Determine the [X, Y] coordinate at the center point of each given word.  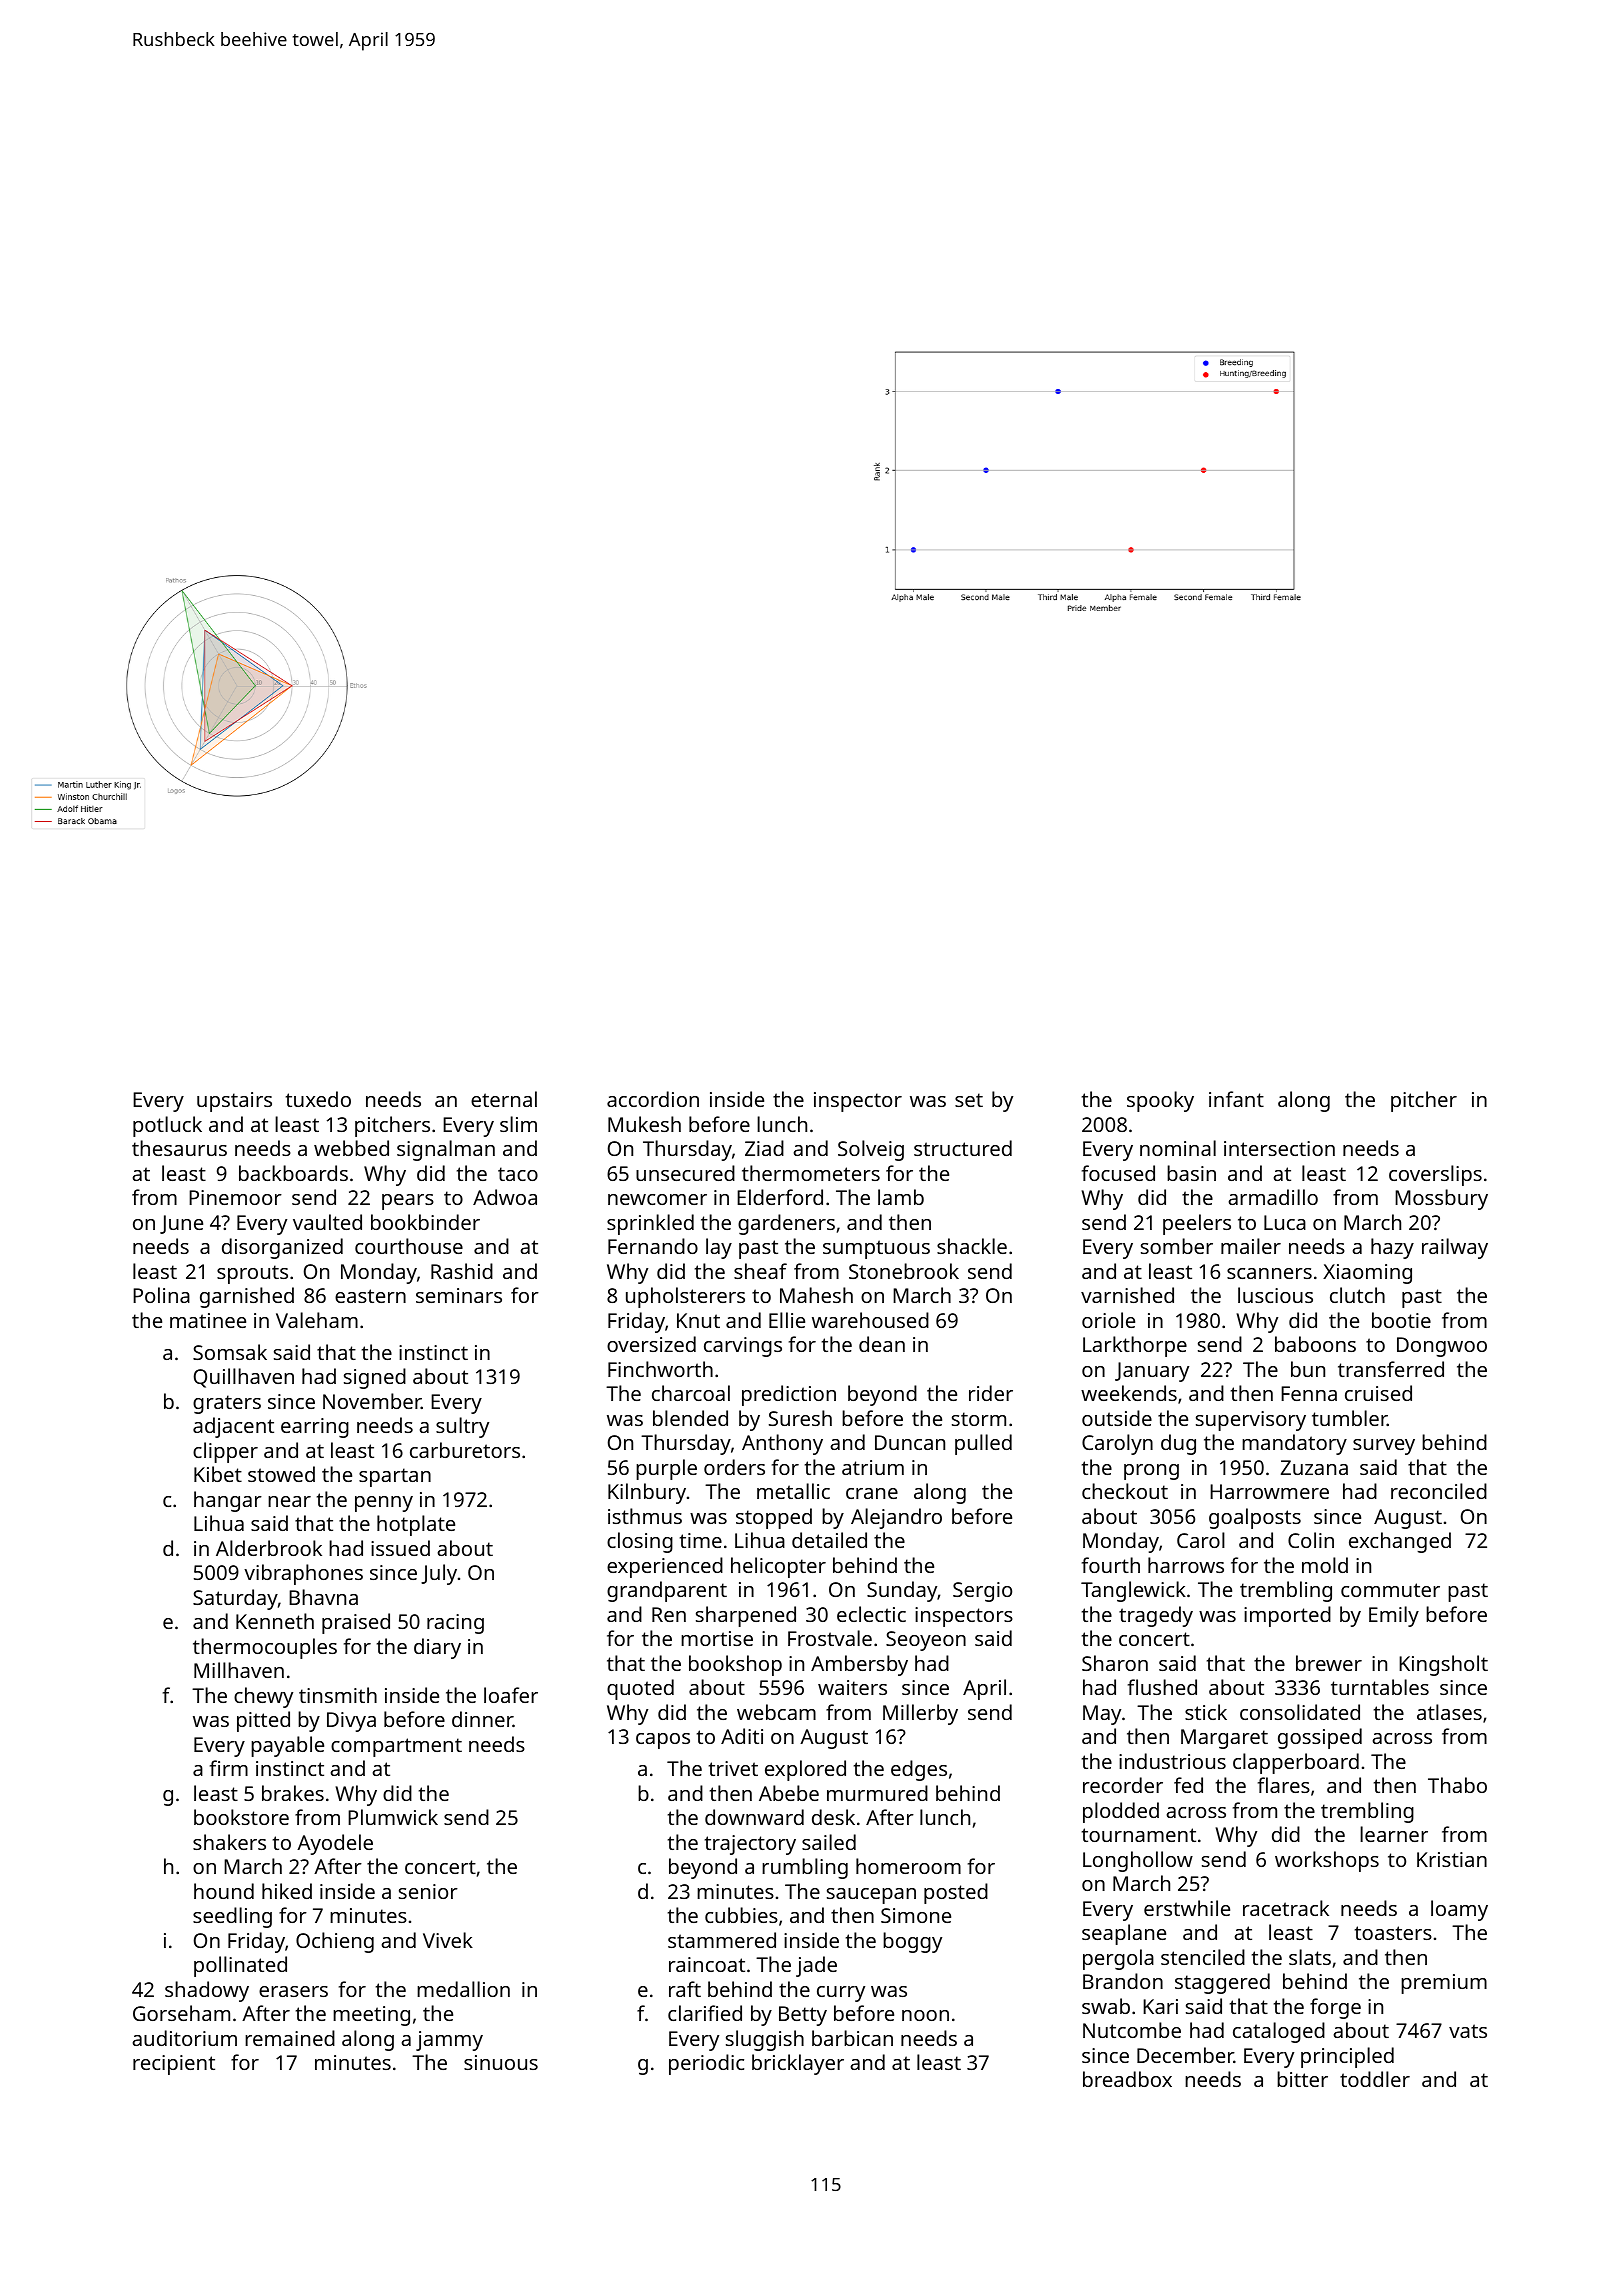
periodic [706, 2064]
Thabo [1457, 1785]
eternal [504, 1099]
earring [315, 1428]
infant [1236, 1099]
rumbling [805, 1868]
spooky [1160, 1101]
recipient [174, 2065]
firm [229, 1768]
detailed [829, 1540]
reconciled [1439, 1491]
